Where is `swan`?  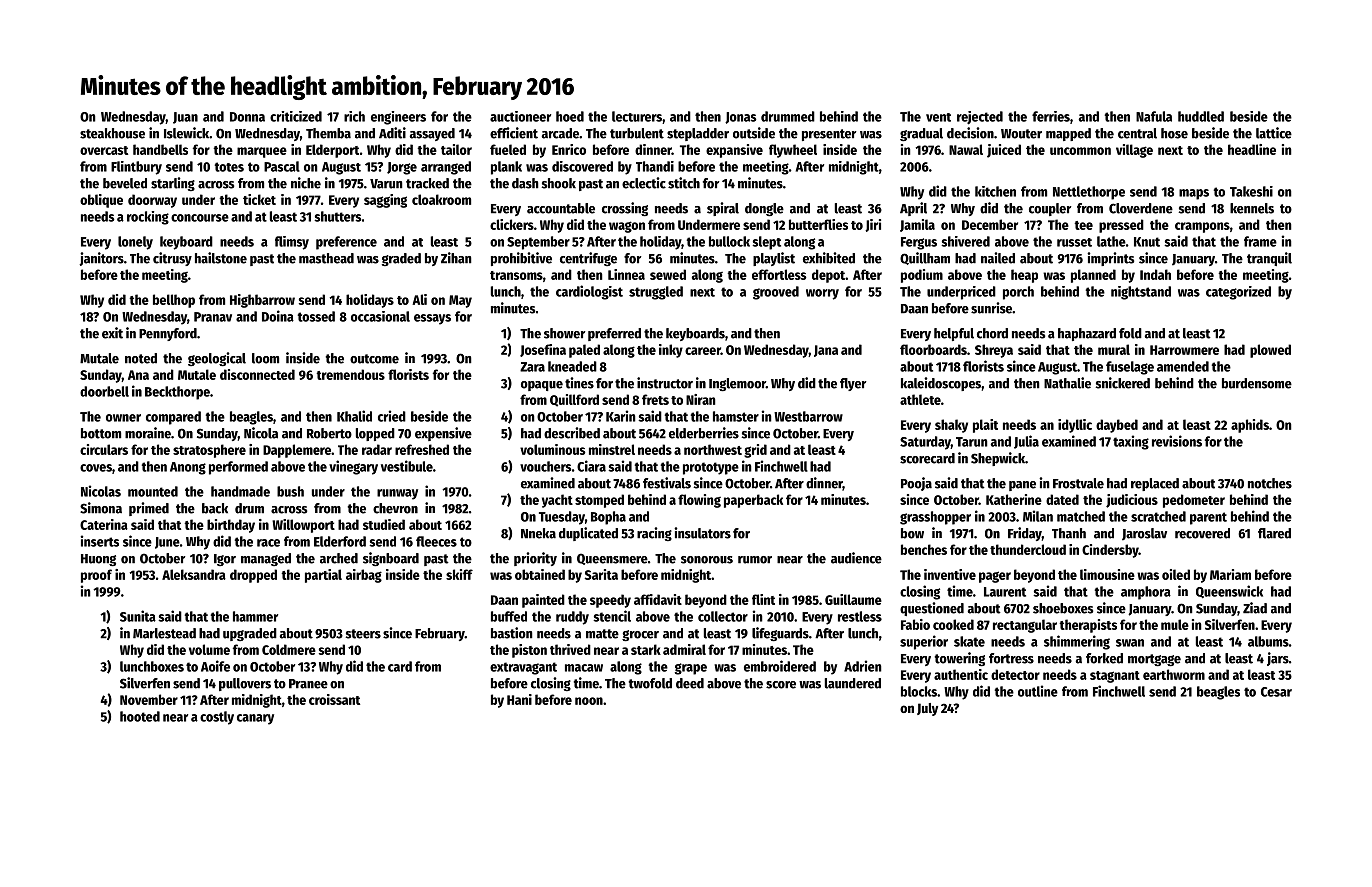 swan is located at coordinates (1130, 643).
